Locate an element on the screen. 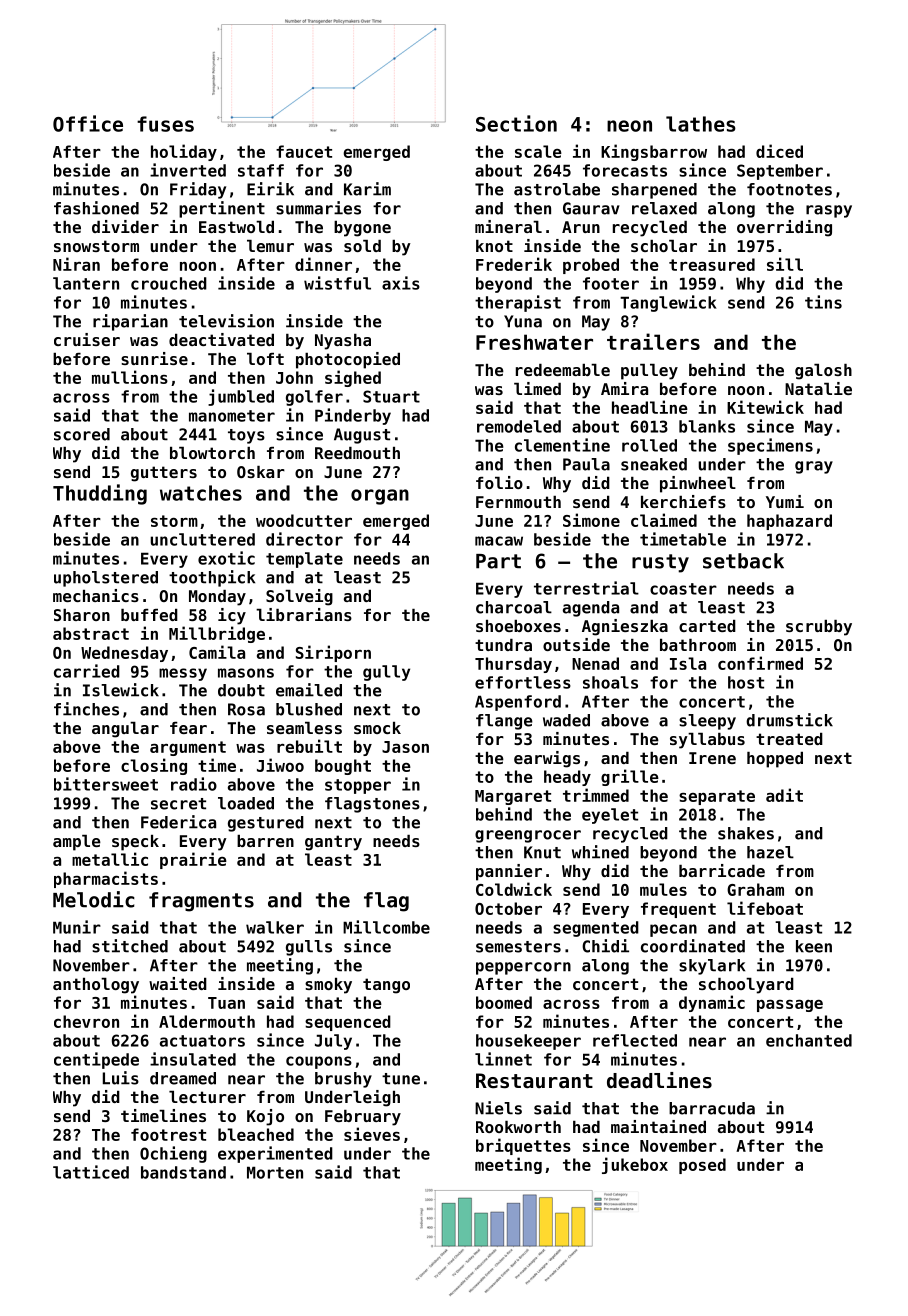 The width and height of the screenshot is (908, 1316). television is located at coordinates (226, 321).
